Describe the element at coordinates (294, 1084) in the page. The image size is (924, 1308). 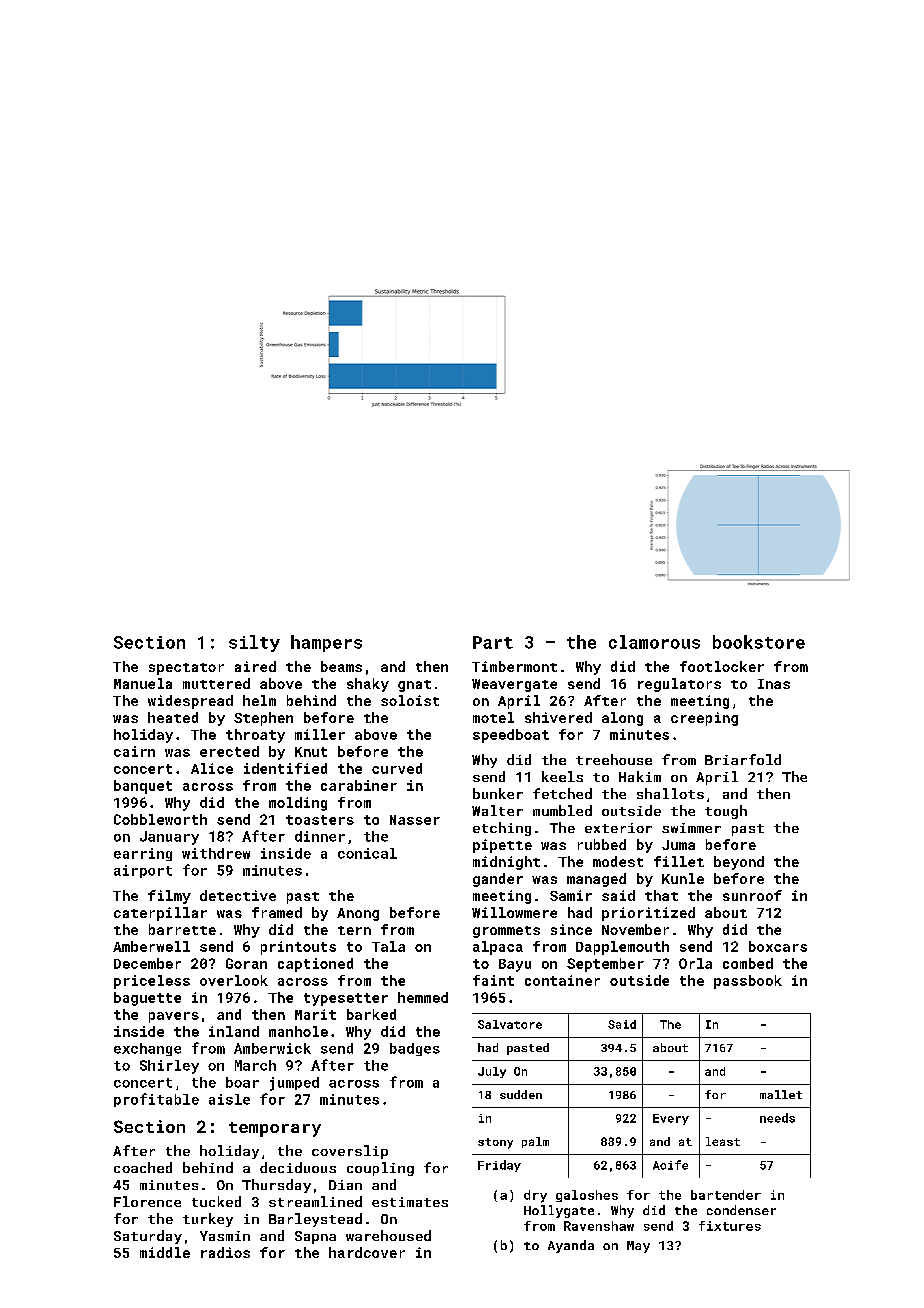
I see `jumped` at that location.
